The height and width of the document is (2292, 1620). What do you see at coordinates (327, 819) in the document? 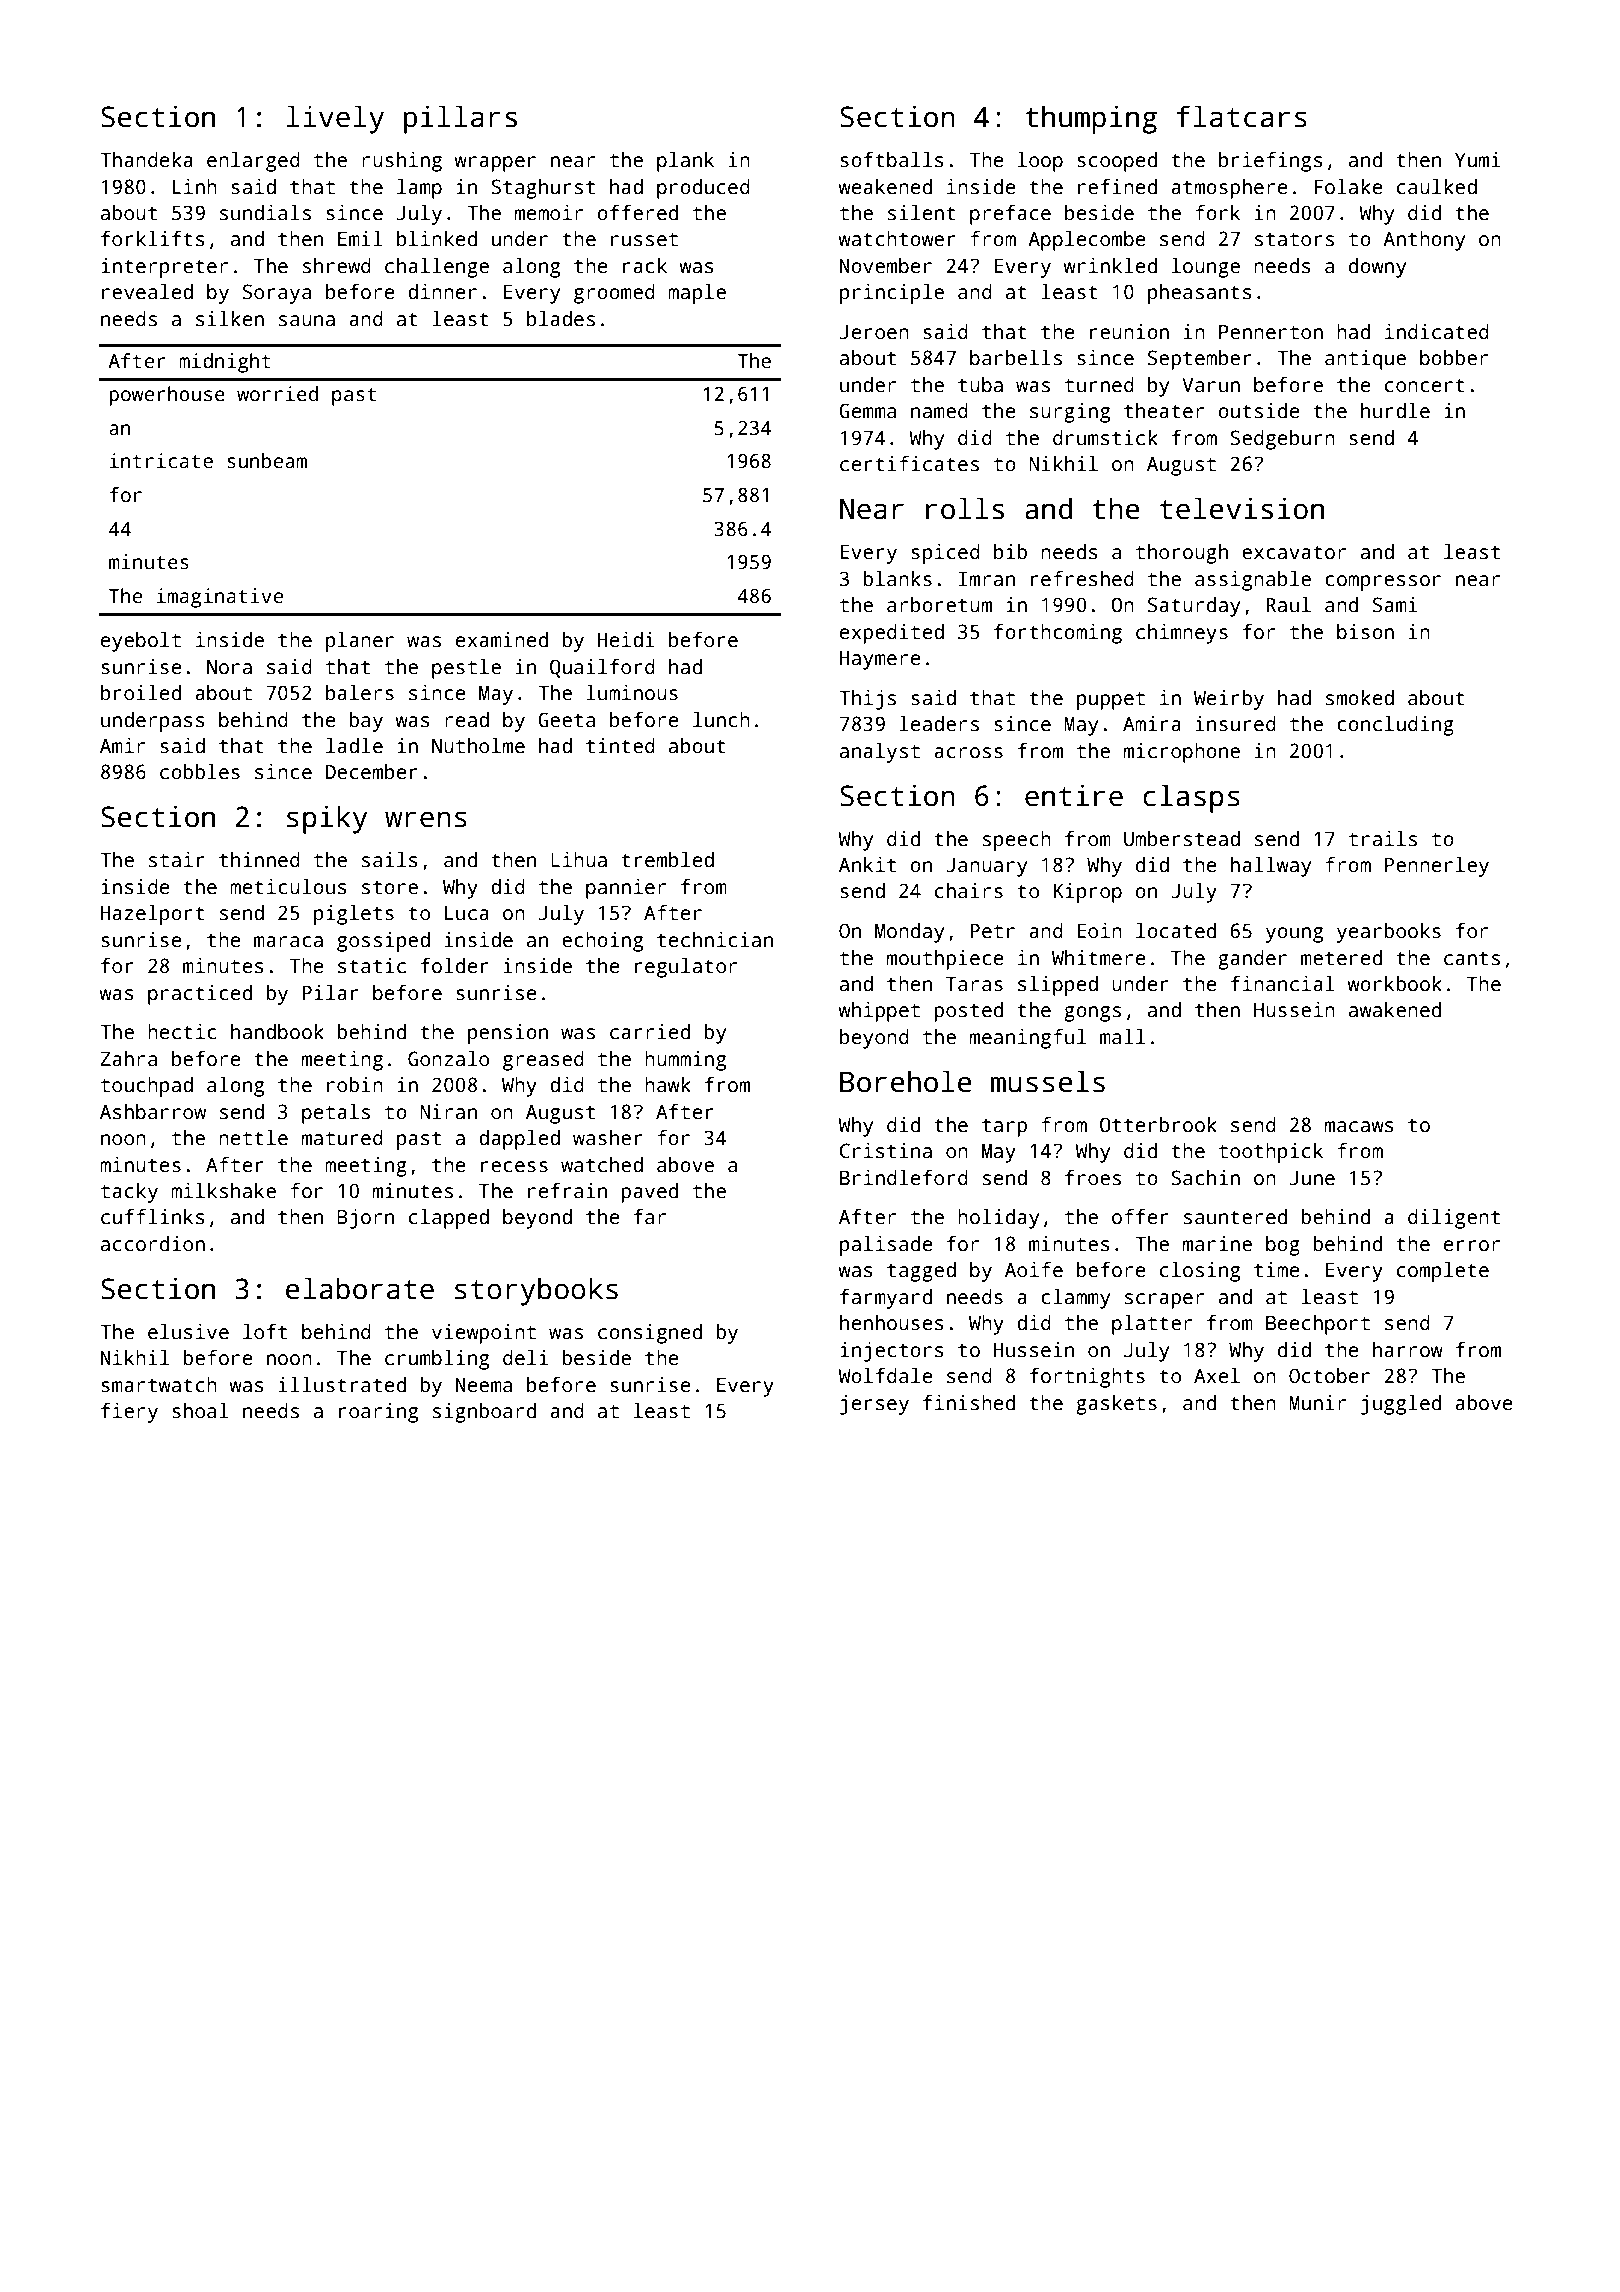
I see `spiky` at bounding box center [327, 819].
